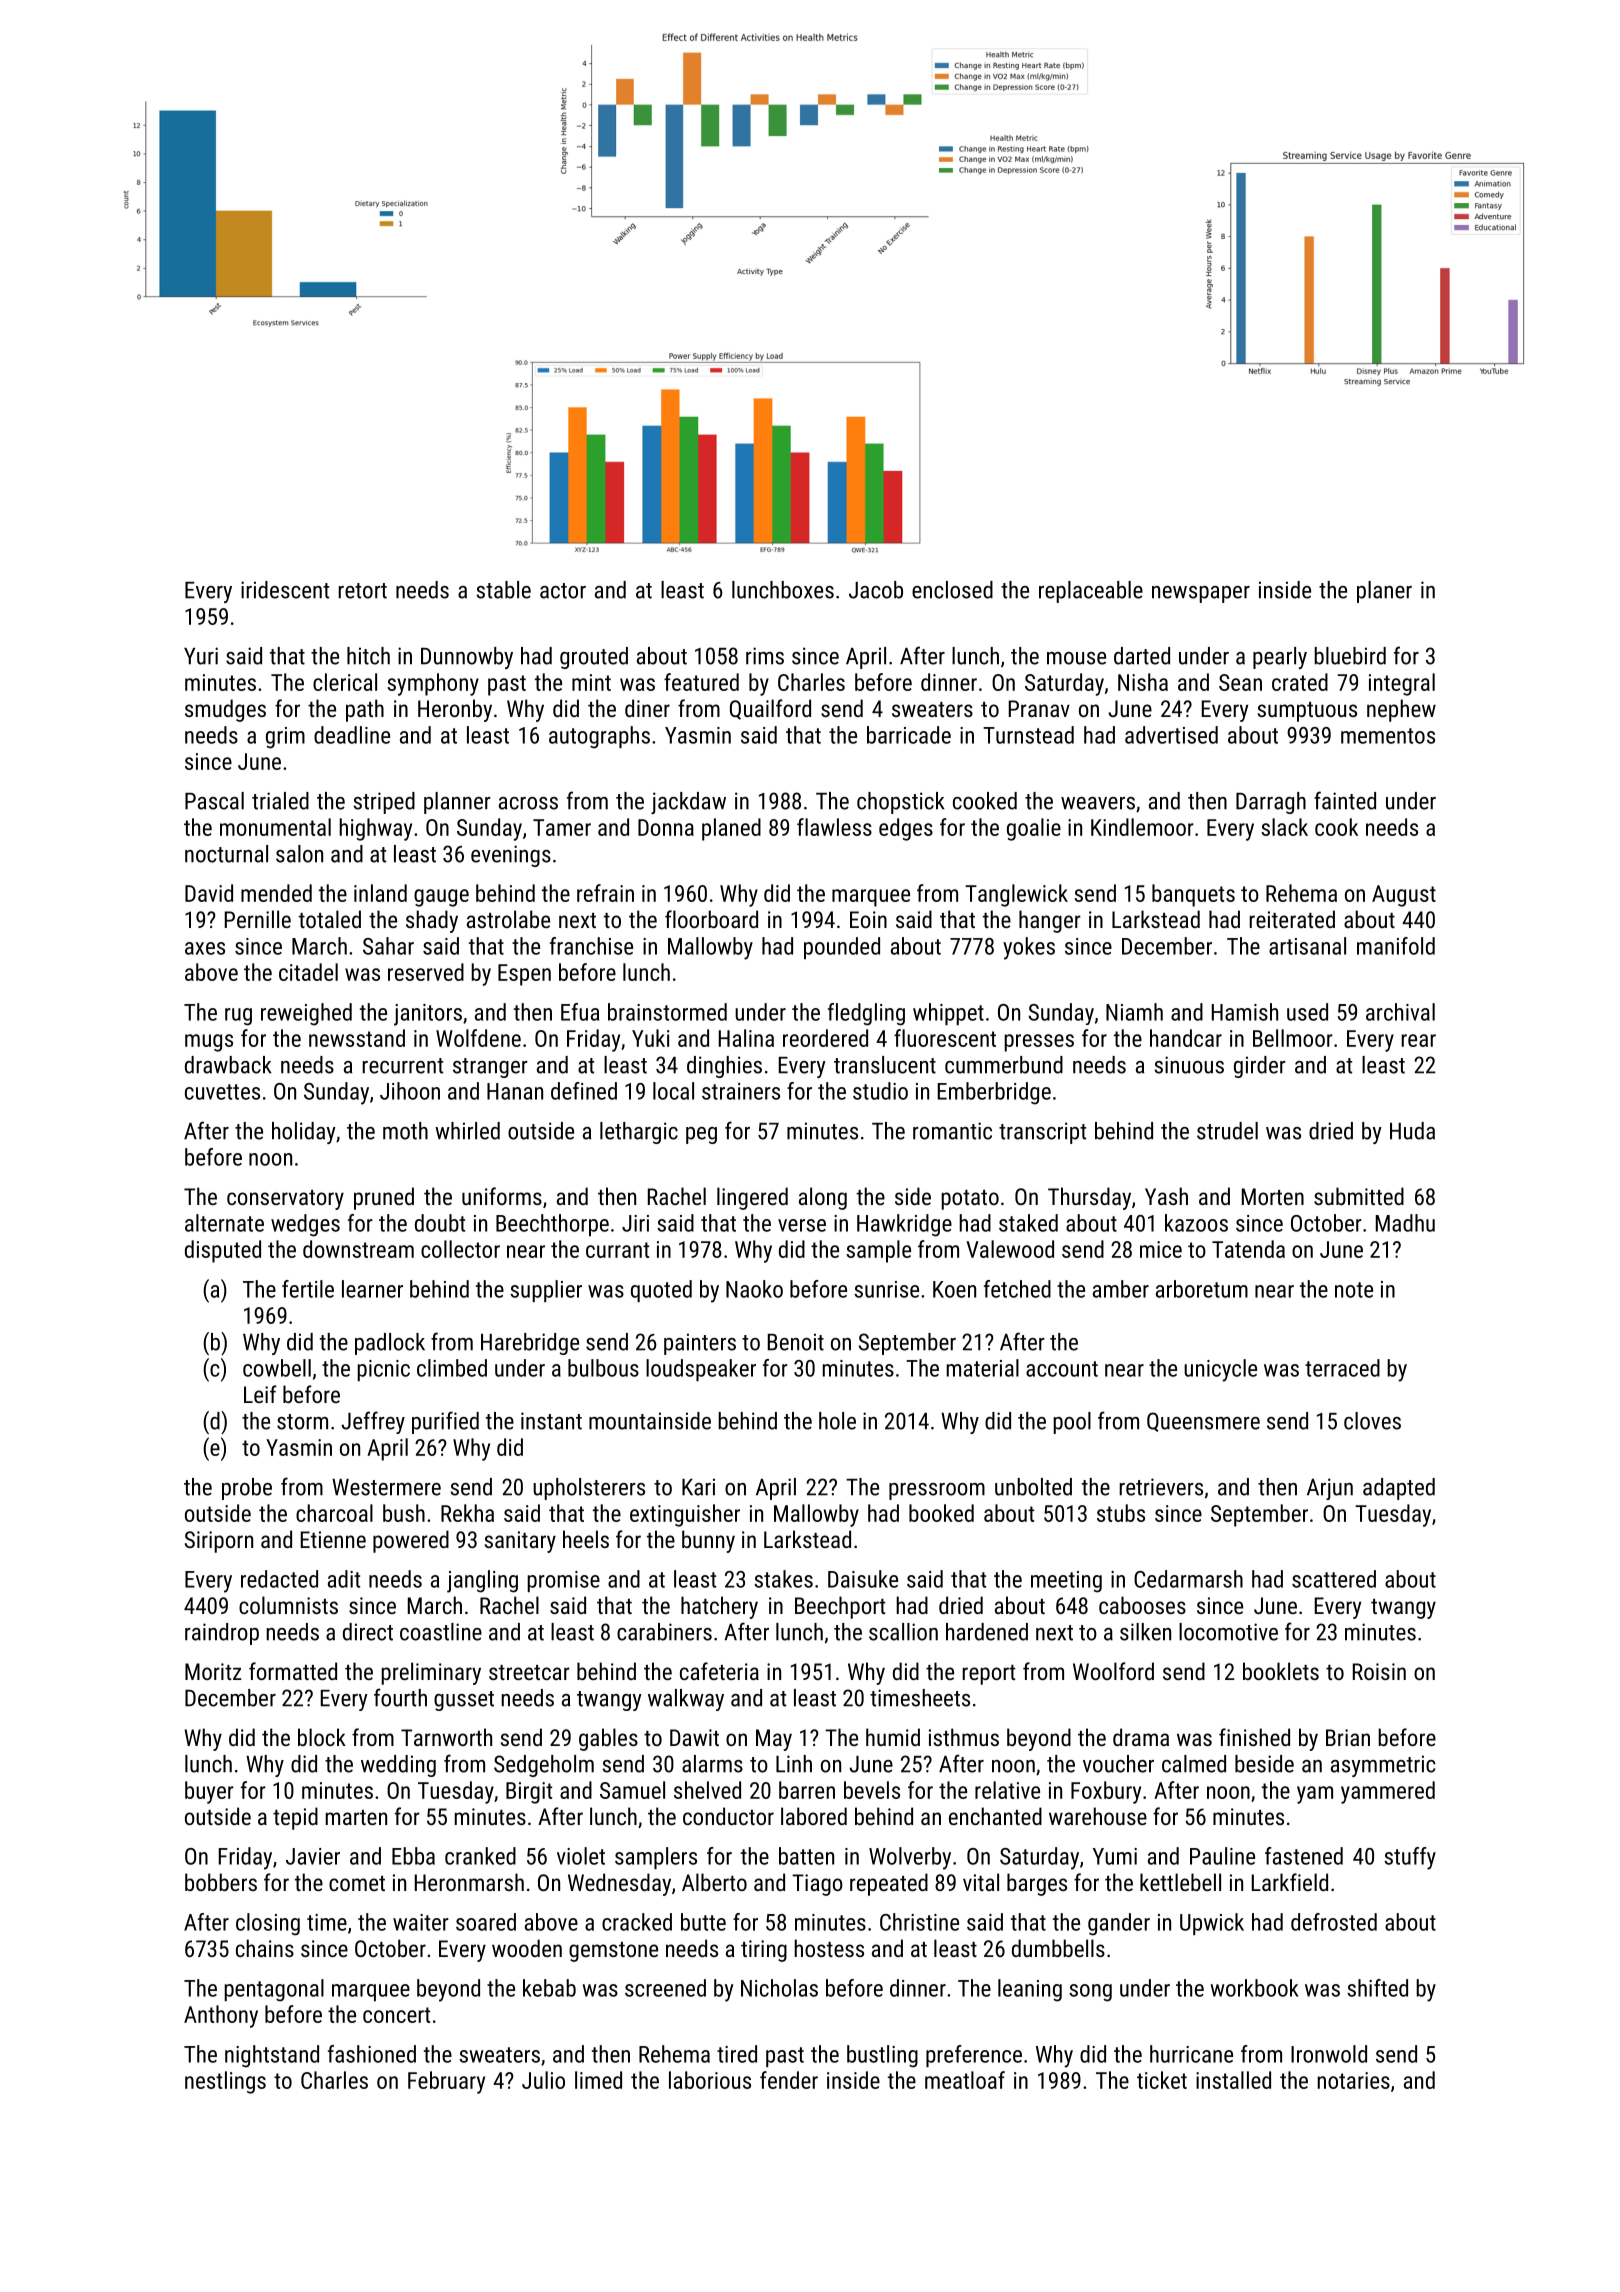  Describe the element at coordinates (719, 1671) in the image. I see `cafeteria` at that location.
